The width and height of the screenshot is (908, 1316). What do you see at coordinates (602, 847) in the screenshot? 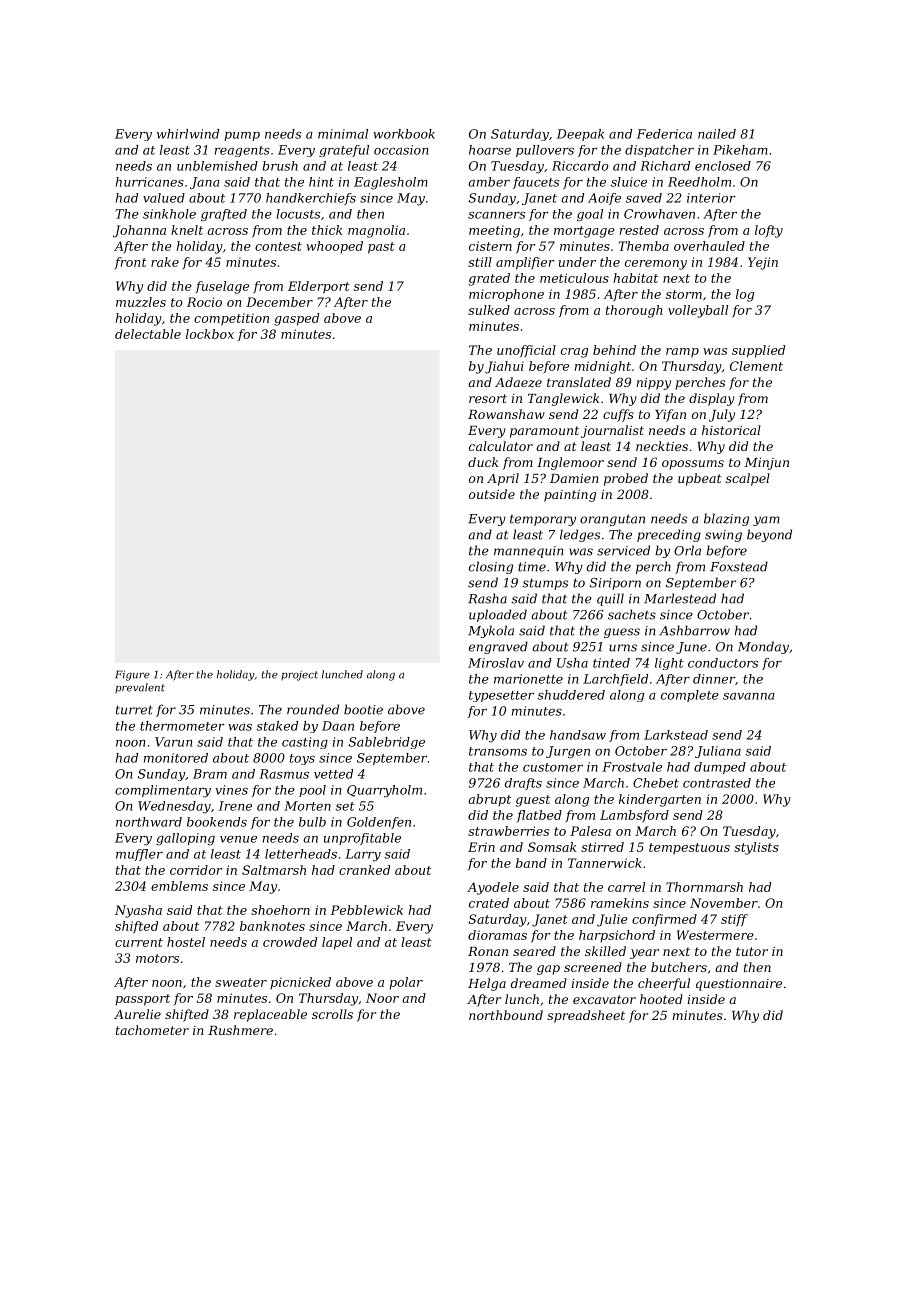
I see `stirred` at bounding box center [602, 847].
